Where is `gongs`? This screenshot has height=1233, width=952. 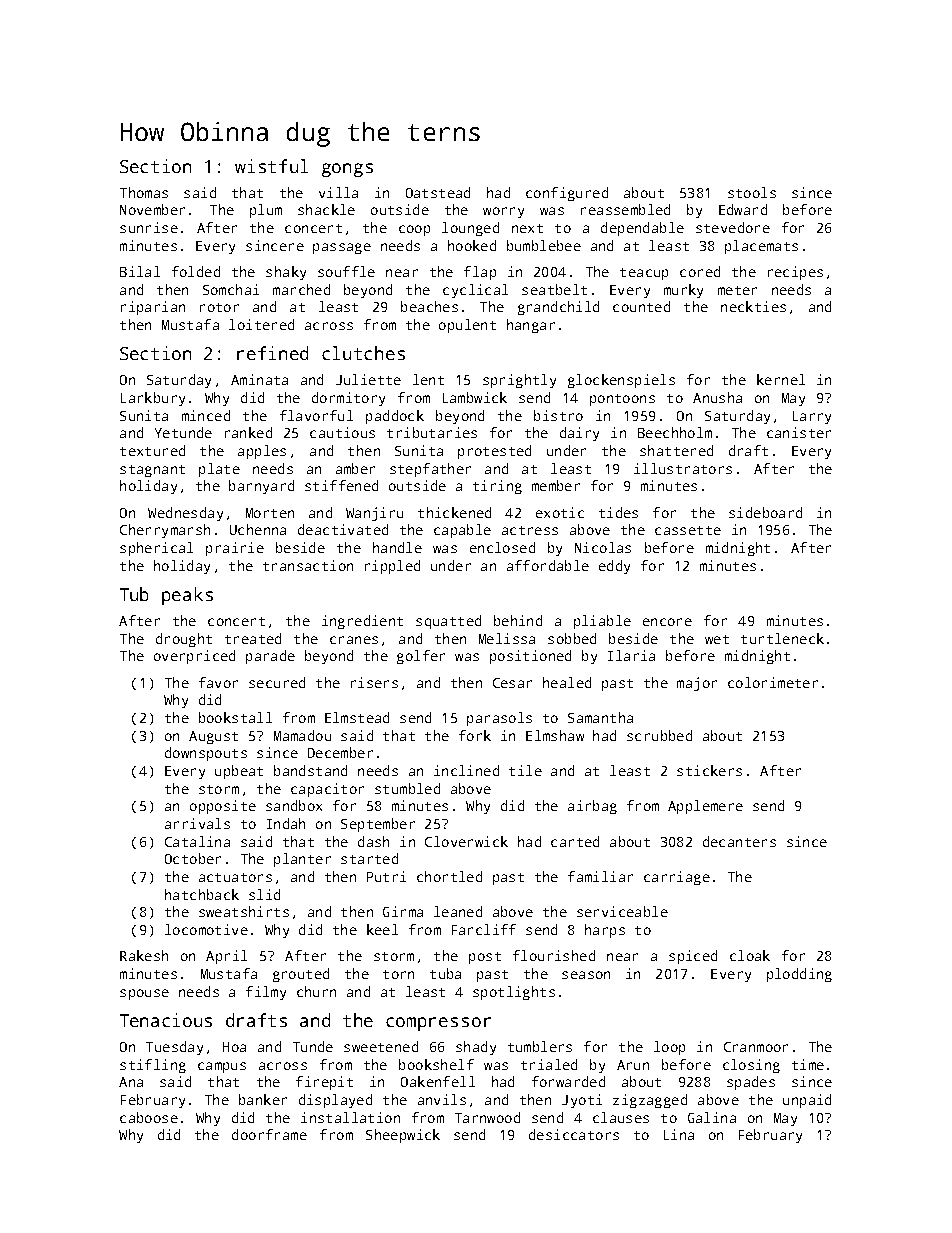
gongs is located at coordinates (347, 170).
